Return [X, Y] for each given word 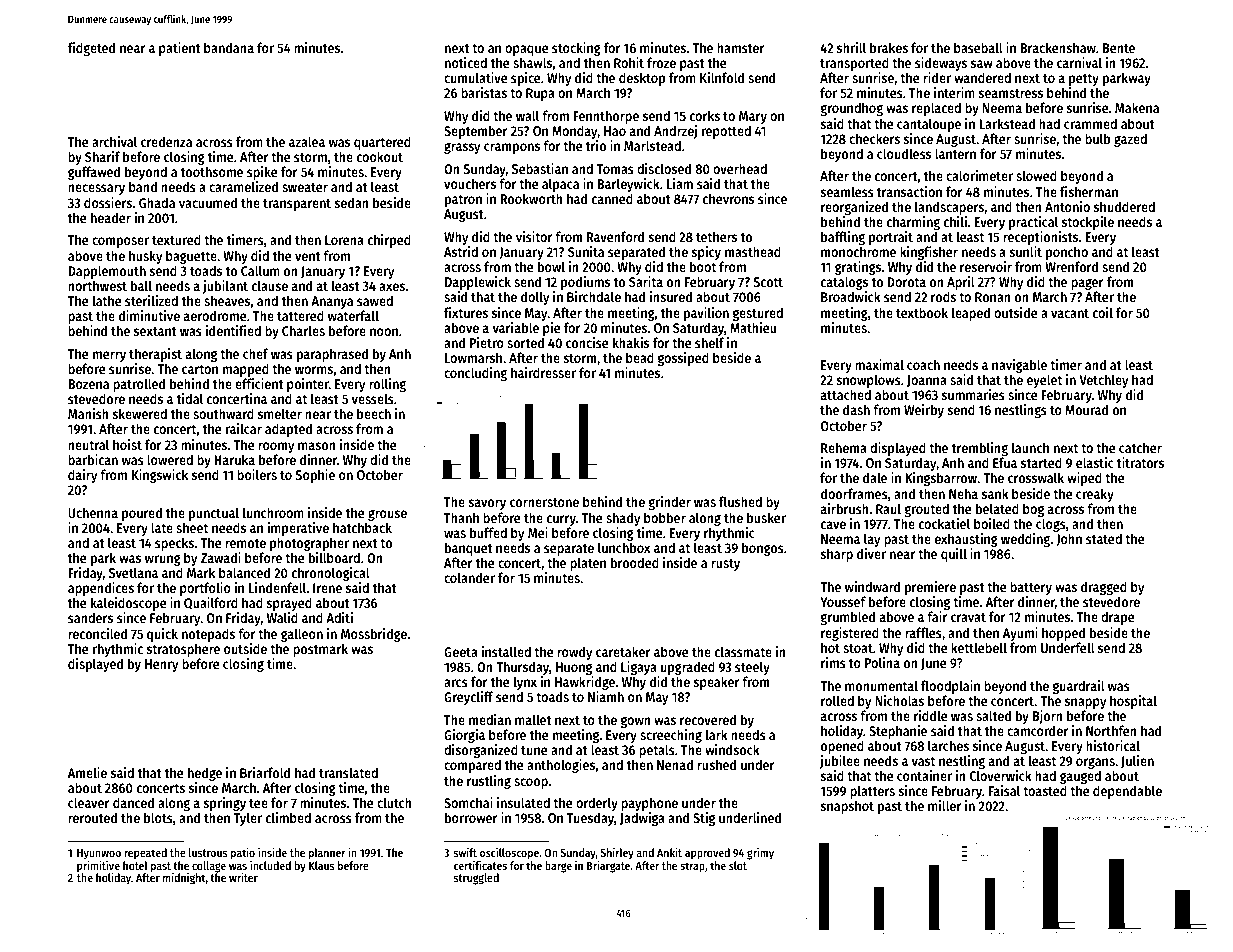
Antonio [1067, 206]
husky [145, 257]
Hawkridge [585, 683]
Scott [768, 282]
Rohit [629, 62]
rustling [489, 782]
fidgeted [91, 49]
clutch [394, 802]
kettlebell [979, 647]
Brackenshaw [1058, 47]
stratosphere [183, 650]
